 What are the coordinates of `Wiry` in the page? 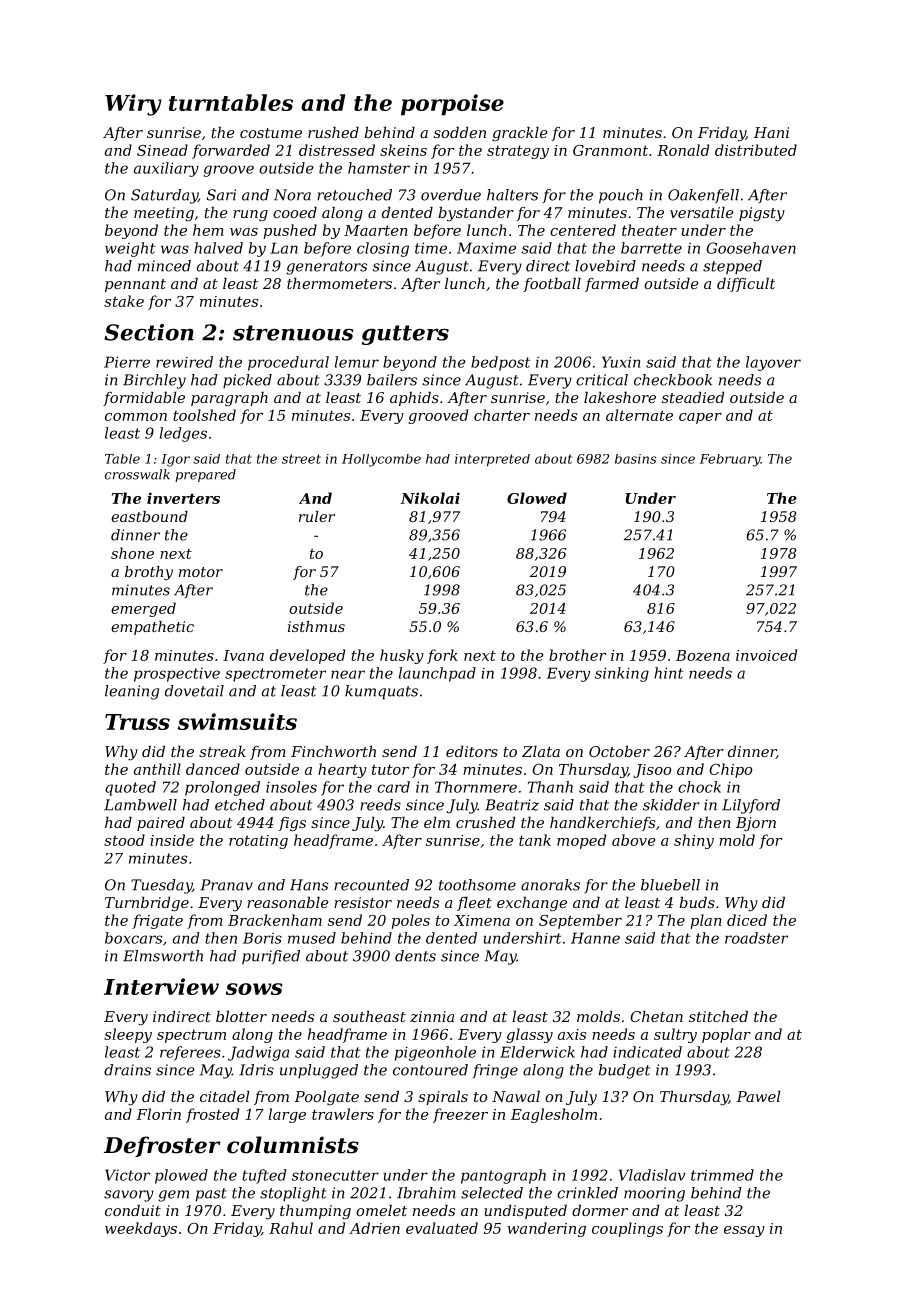 It's located at (133, 105).
